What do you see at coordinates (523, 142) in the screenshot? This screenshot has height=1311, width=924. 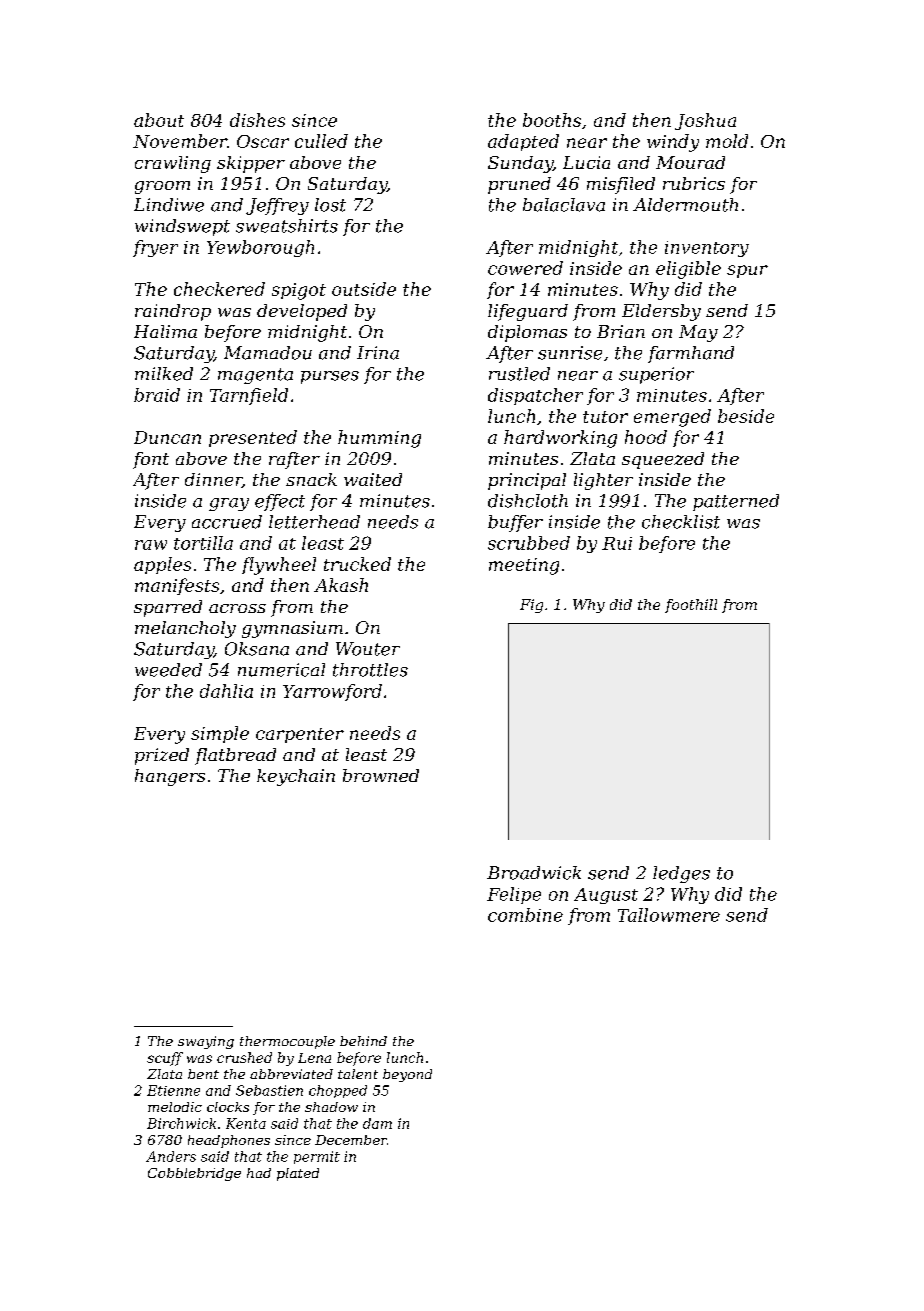 I see `adapted` at bounding box center [523, 142].
